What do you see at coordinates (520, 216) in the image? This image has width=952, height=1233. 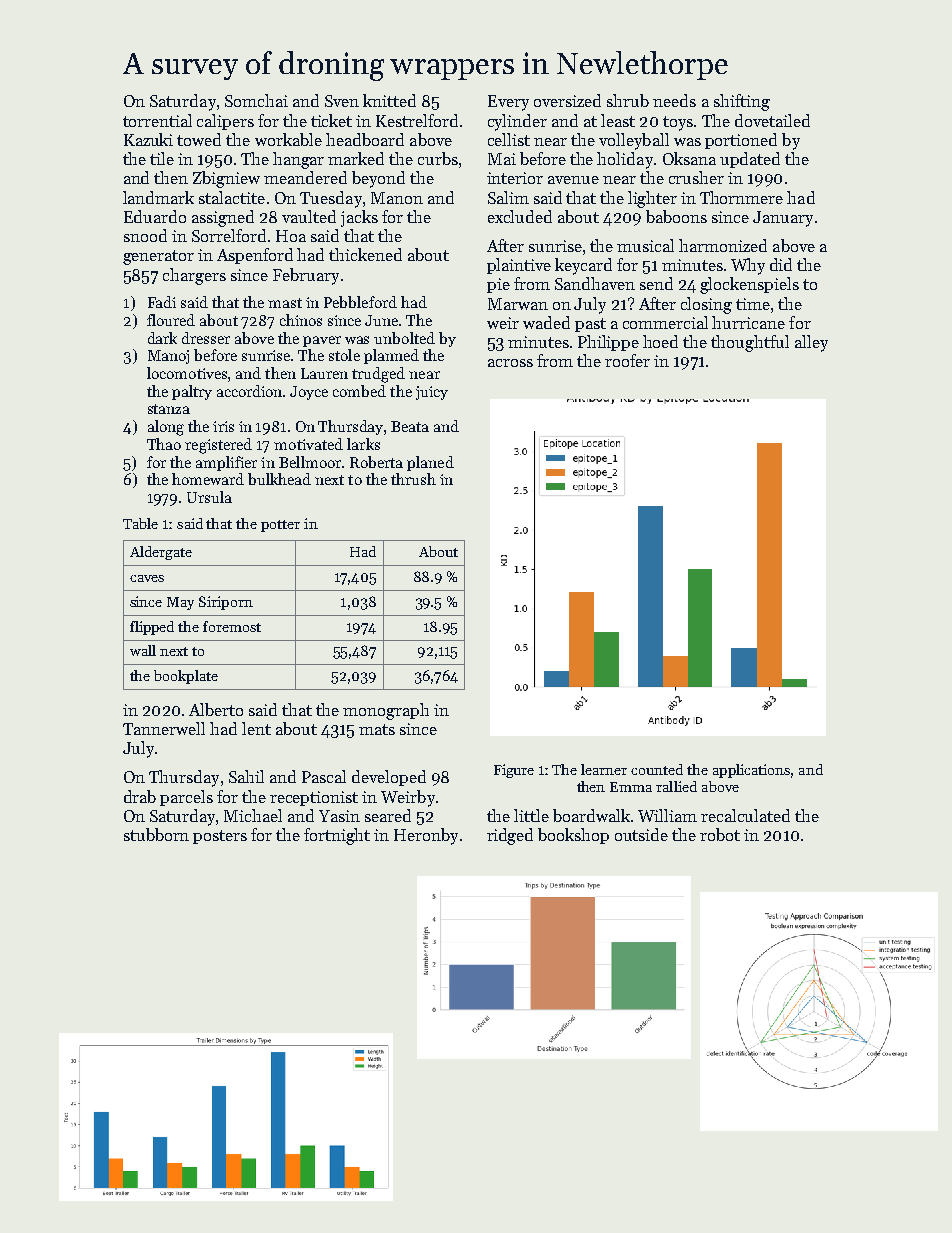 I see `excluded` at bounding box center [520, 216].
